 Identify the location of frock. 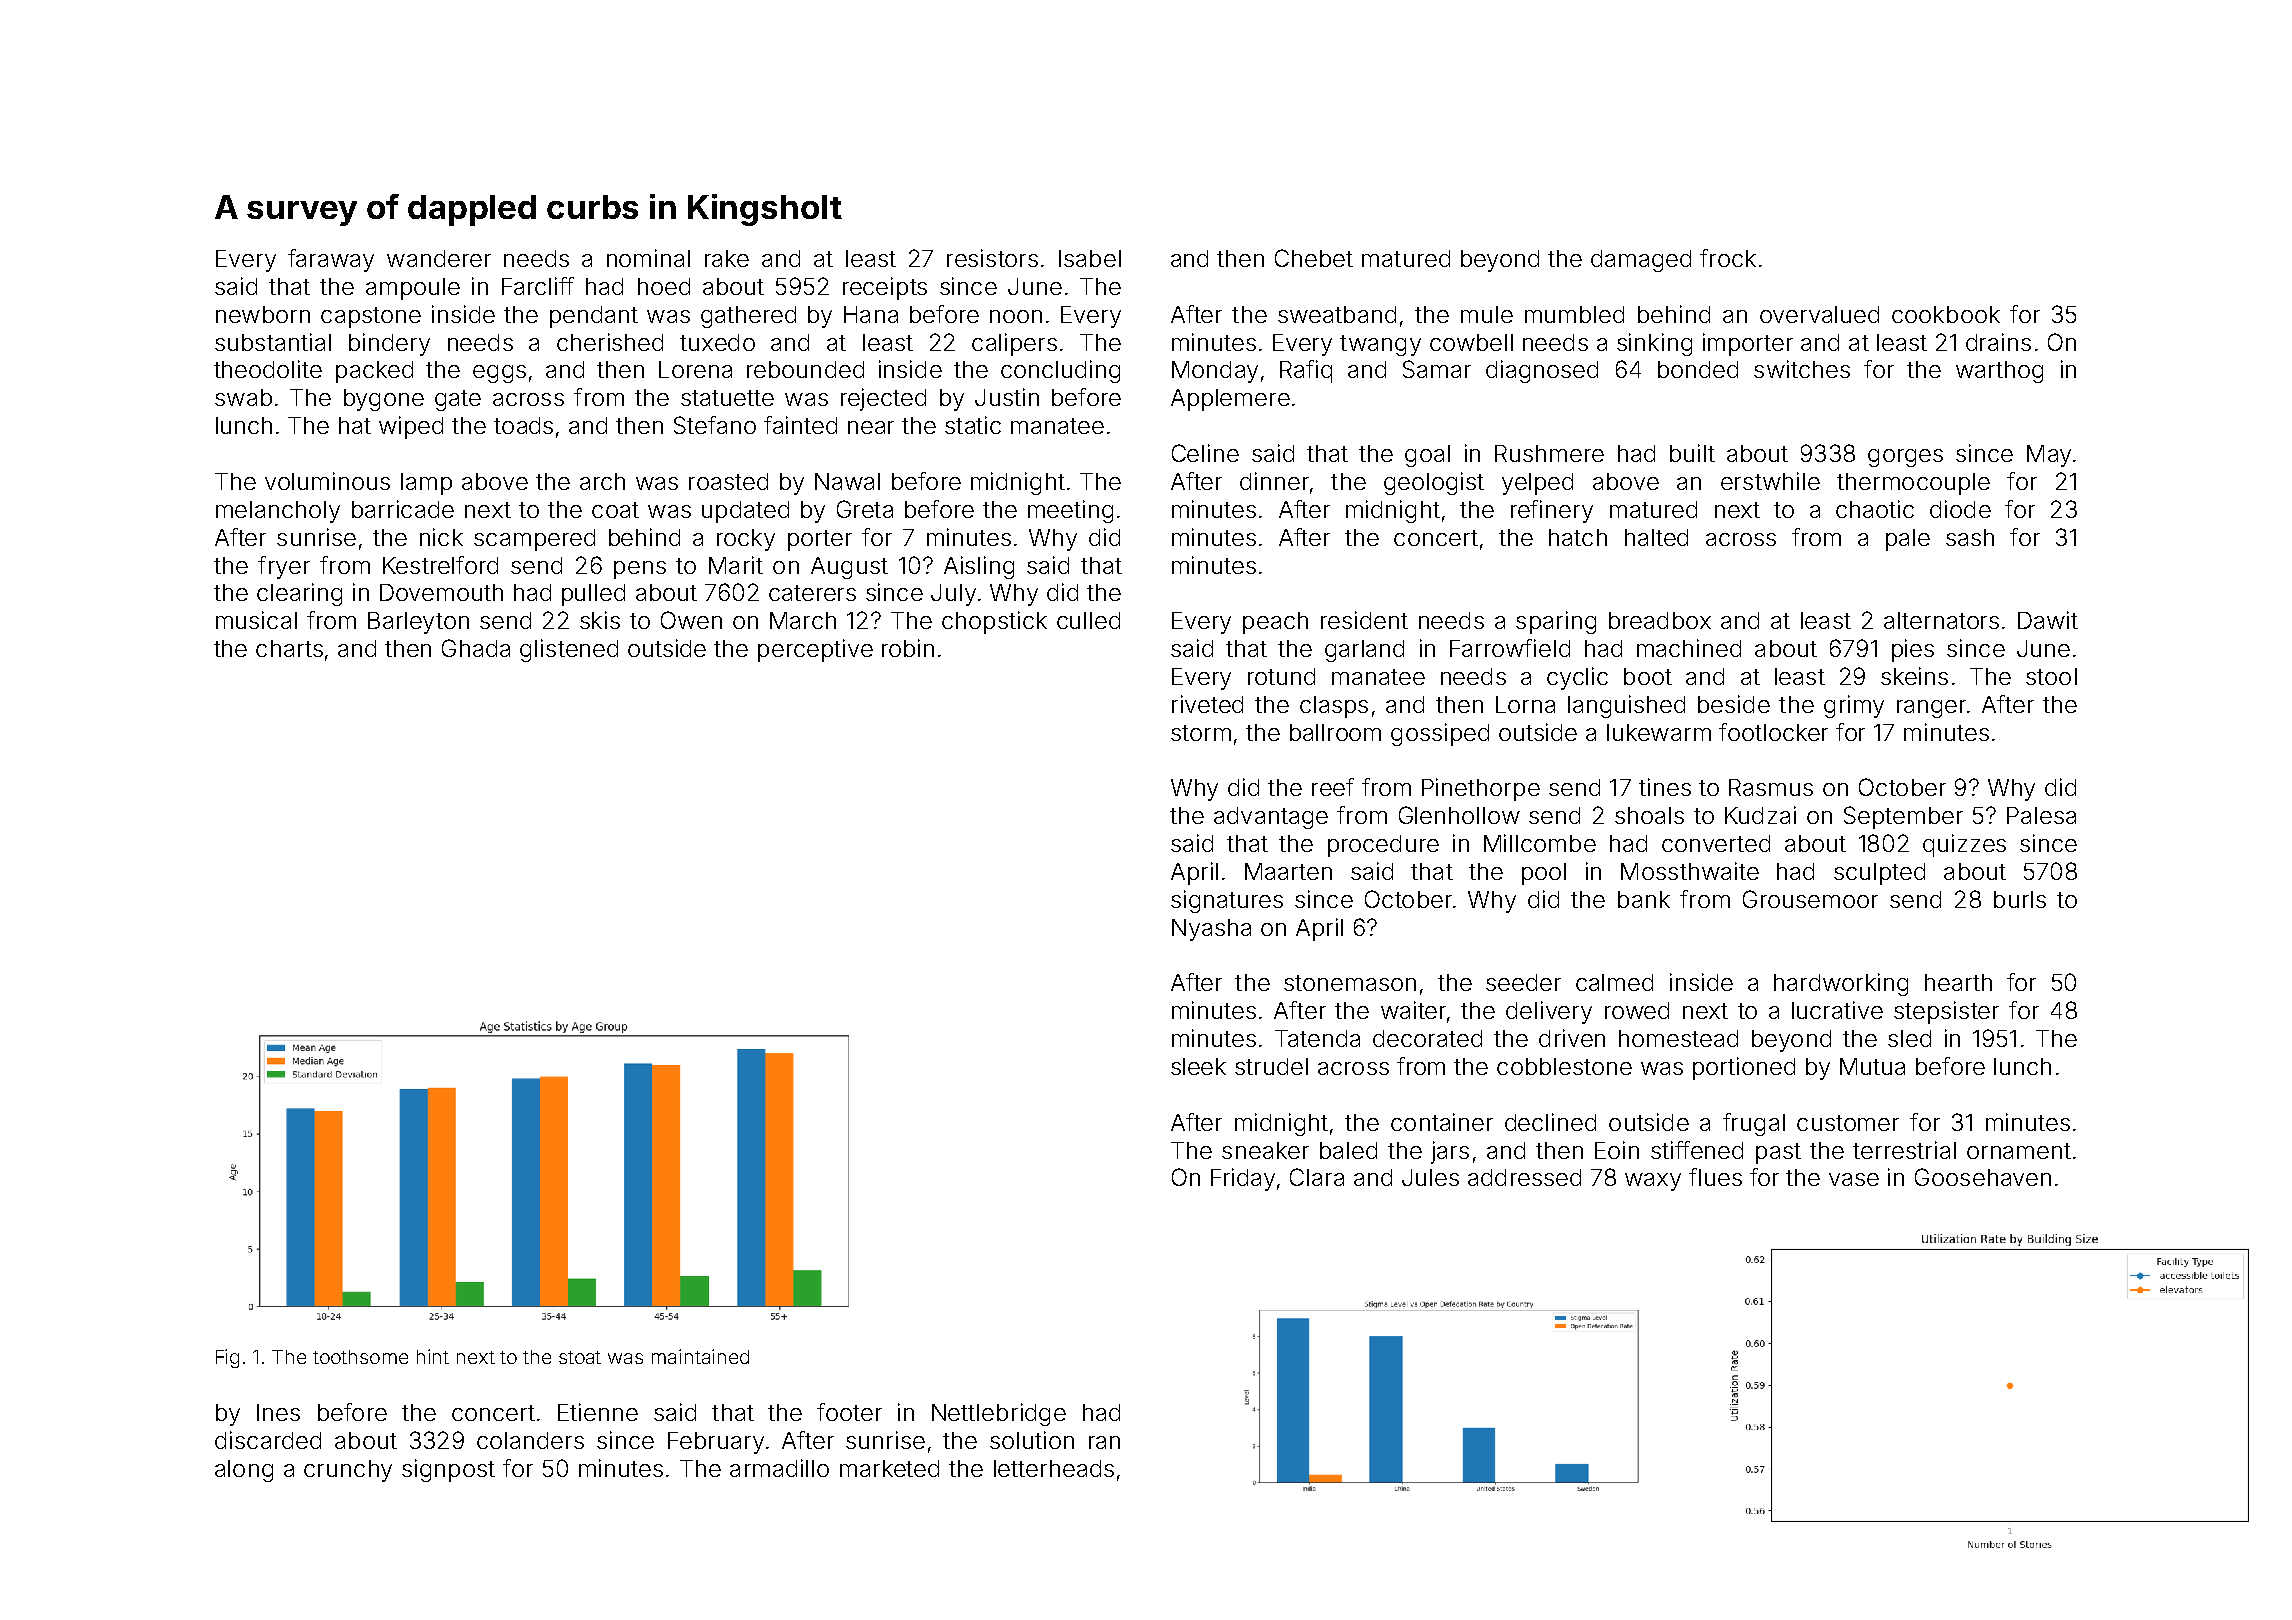
(1728, 258).
